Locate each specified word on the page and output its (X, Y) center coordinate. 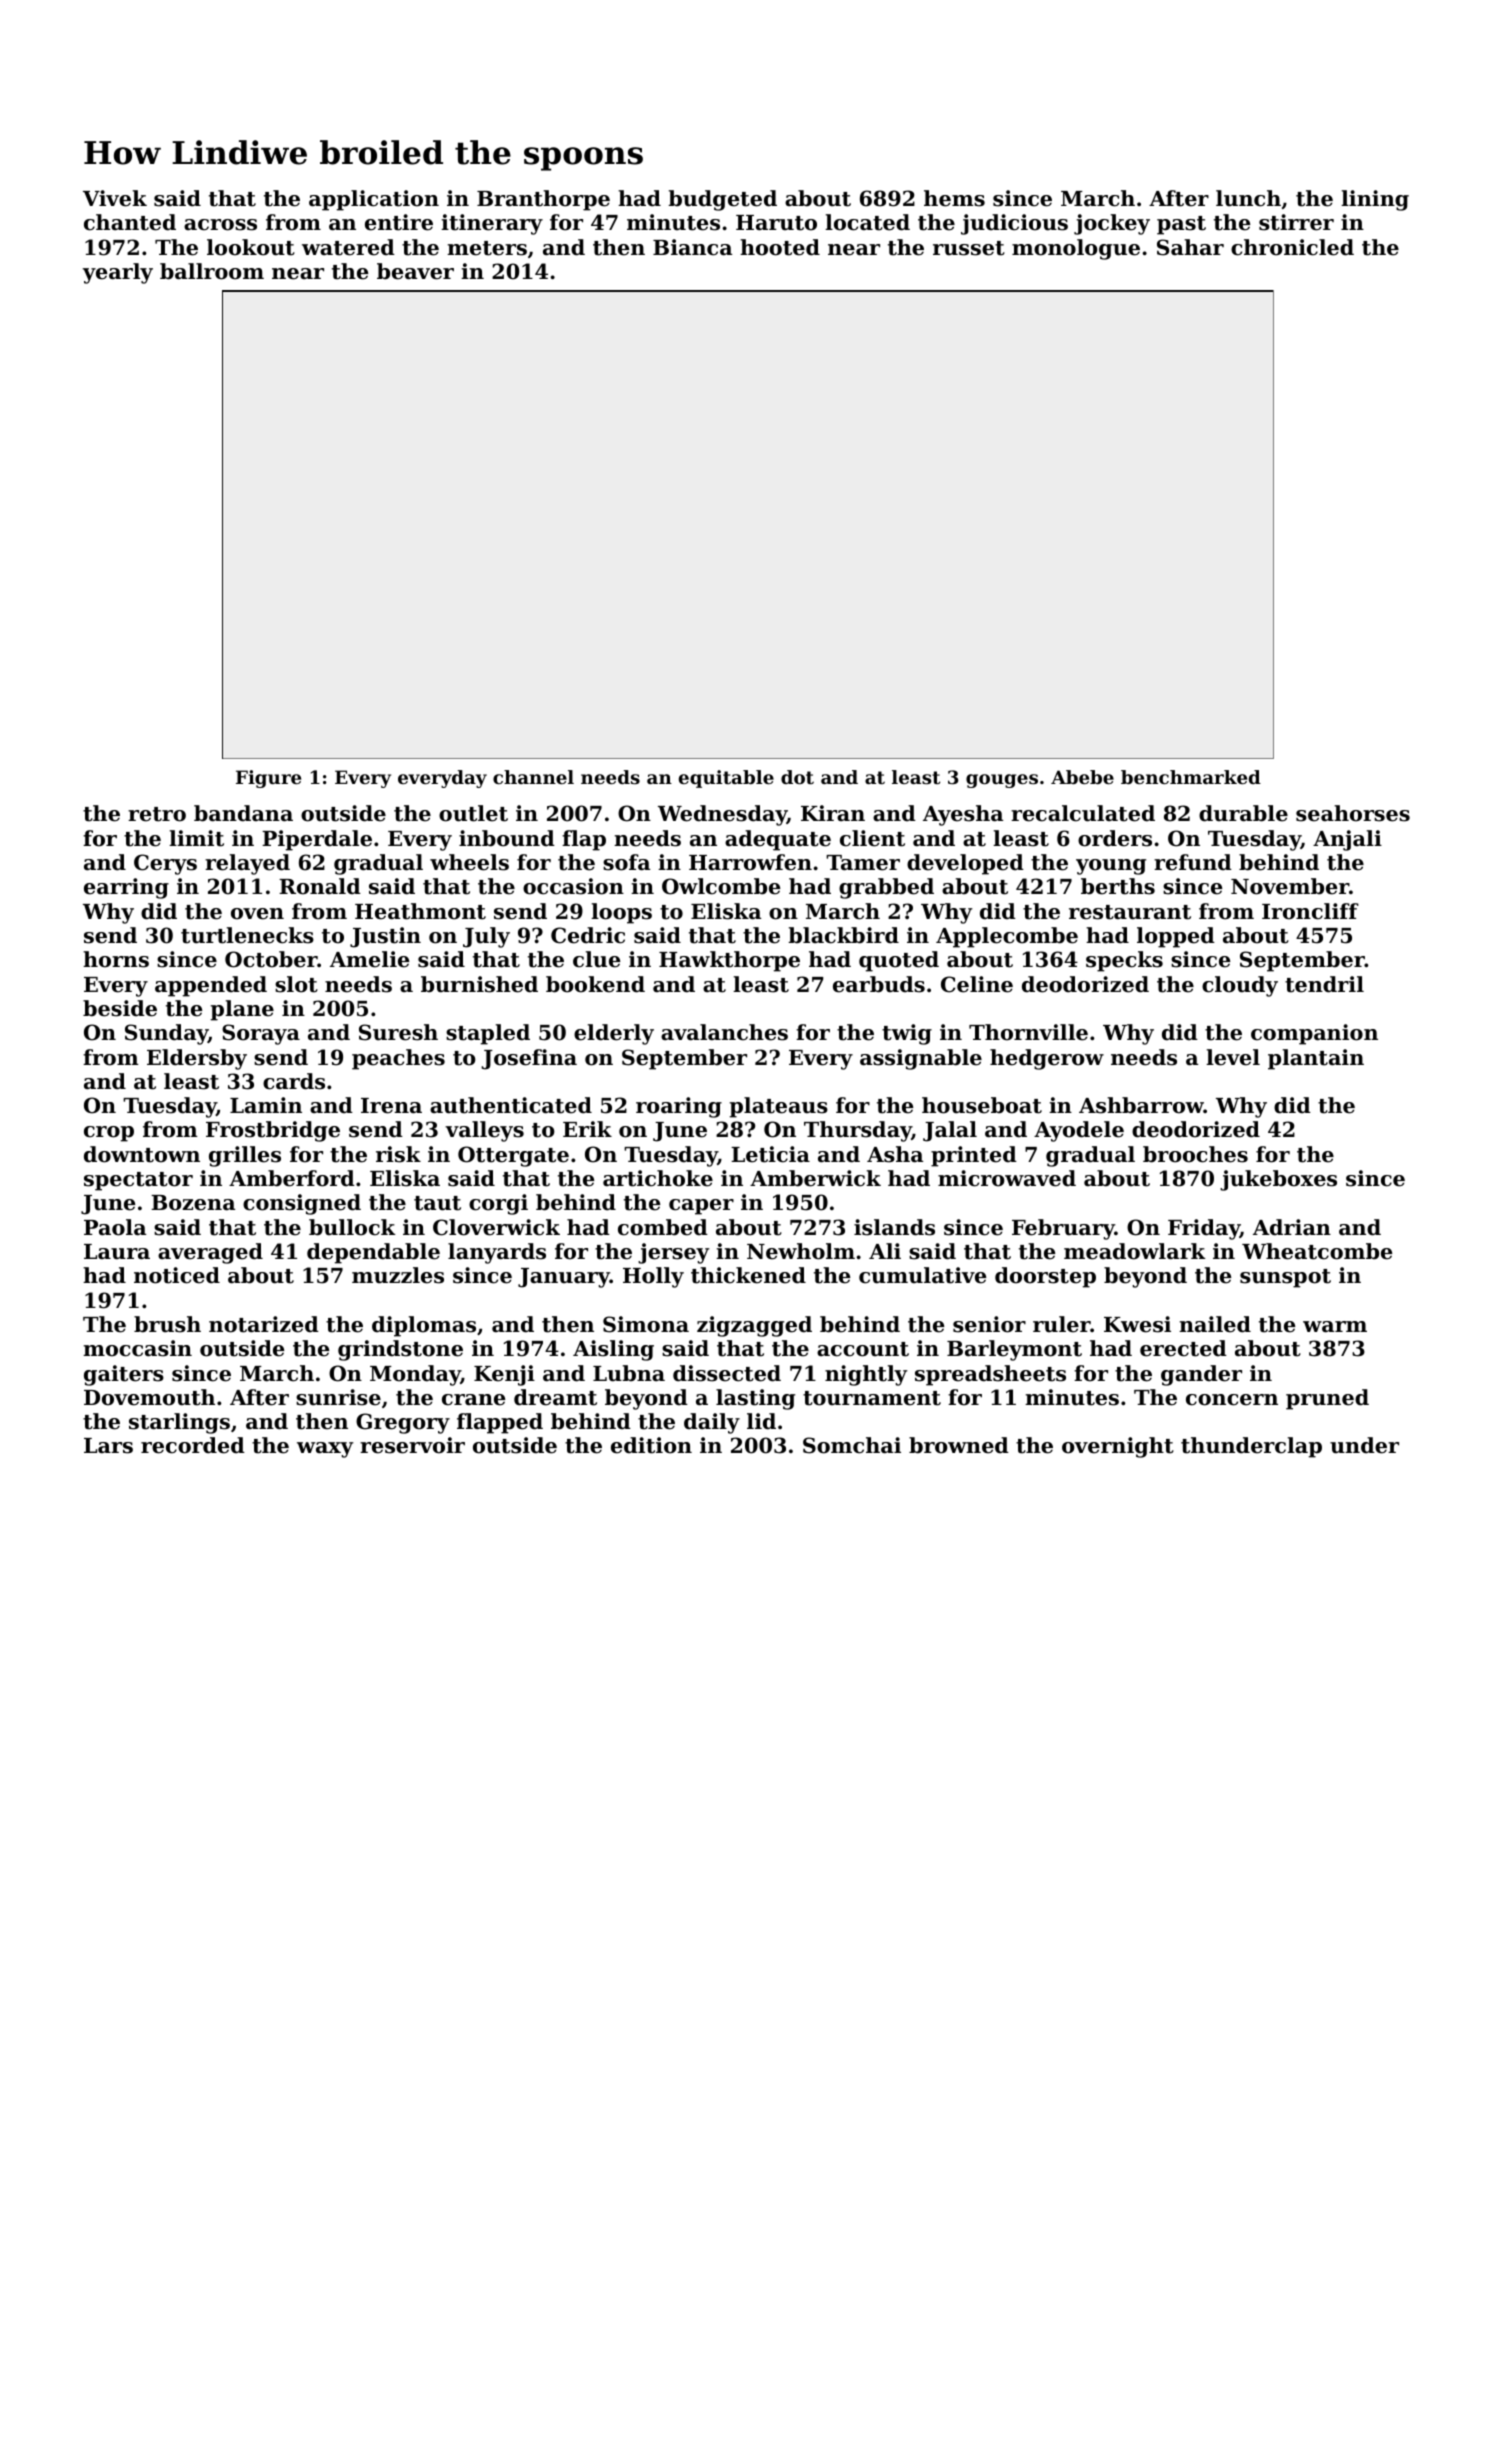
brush (167, 1324)
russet (969, 248)
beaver (415, 271)
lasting (755, 1399)
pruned (1327, 1399)
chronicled (1292, 247)
